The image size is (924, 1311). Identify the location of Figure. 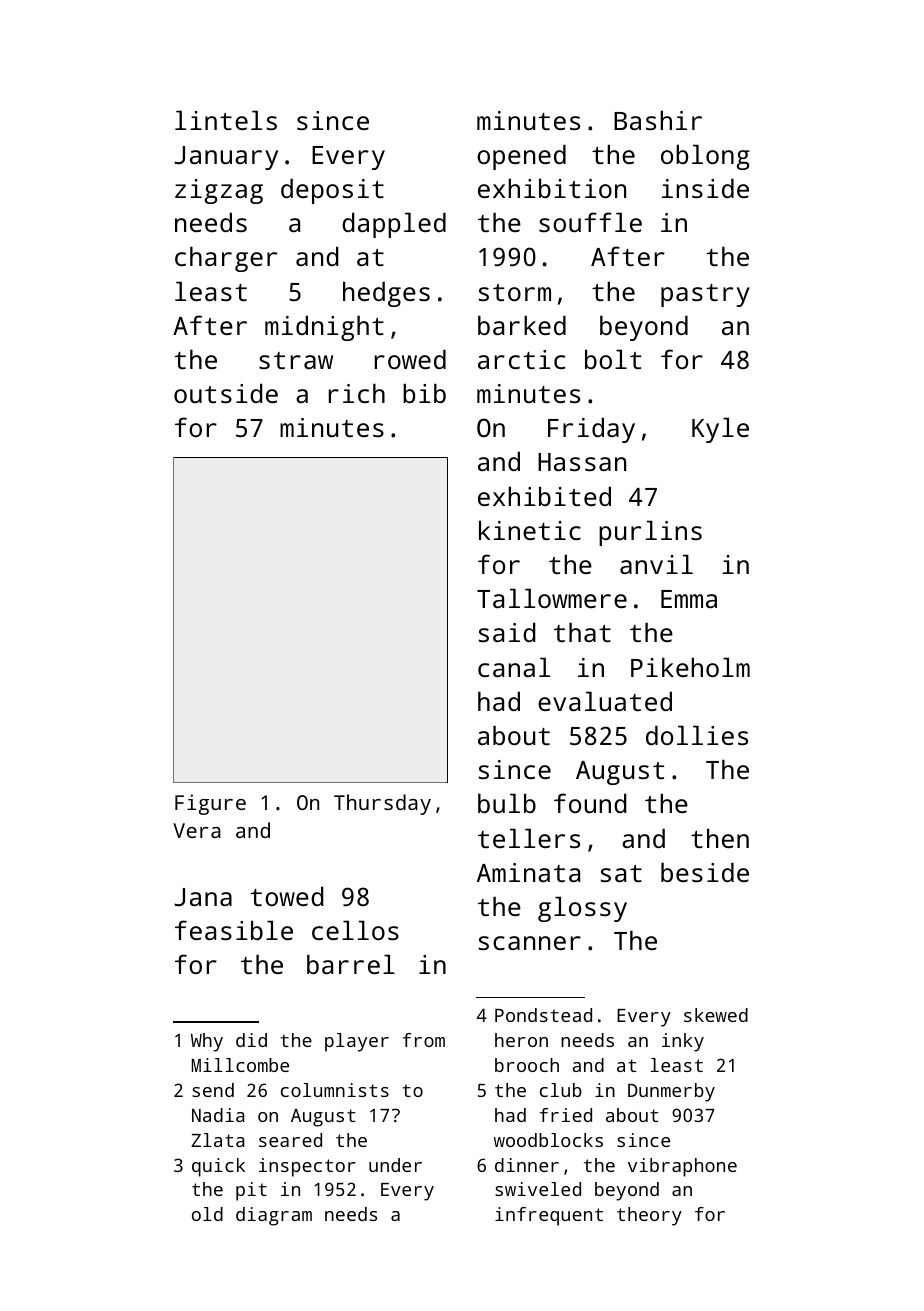
(210, 804).
